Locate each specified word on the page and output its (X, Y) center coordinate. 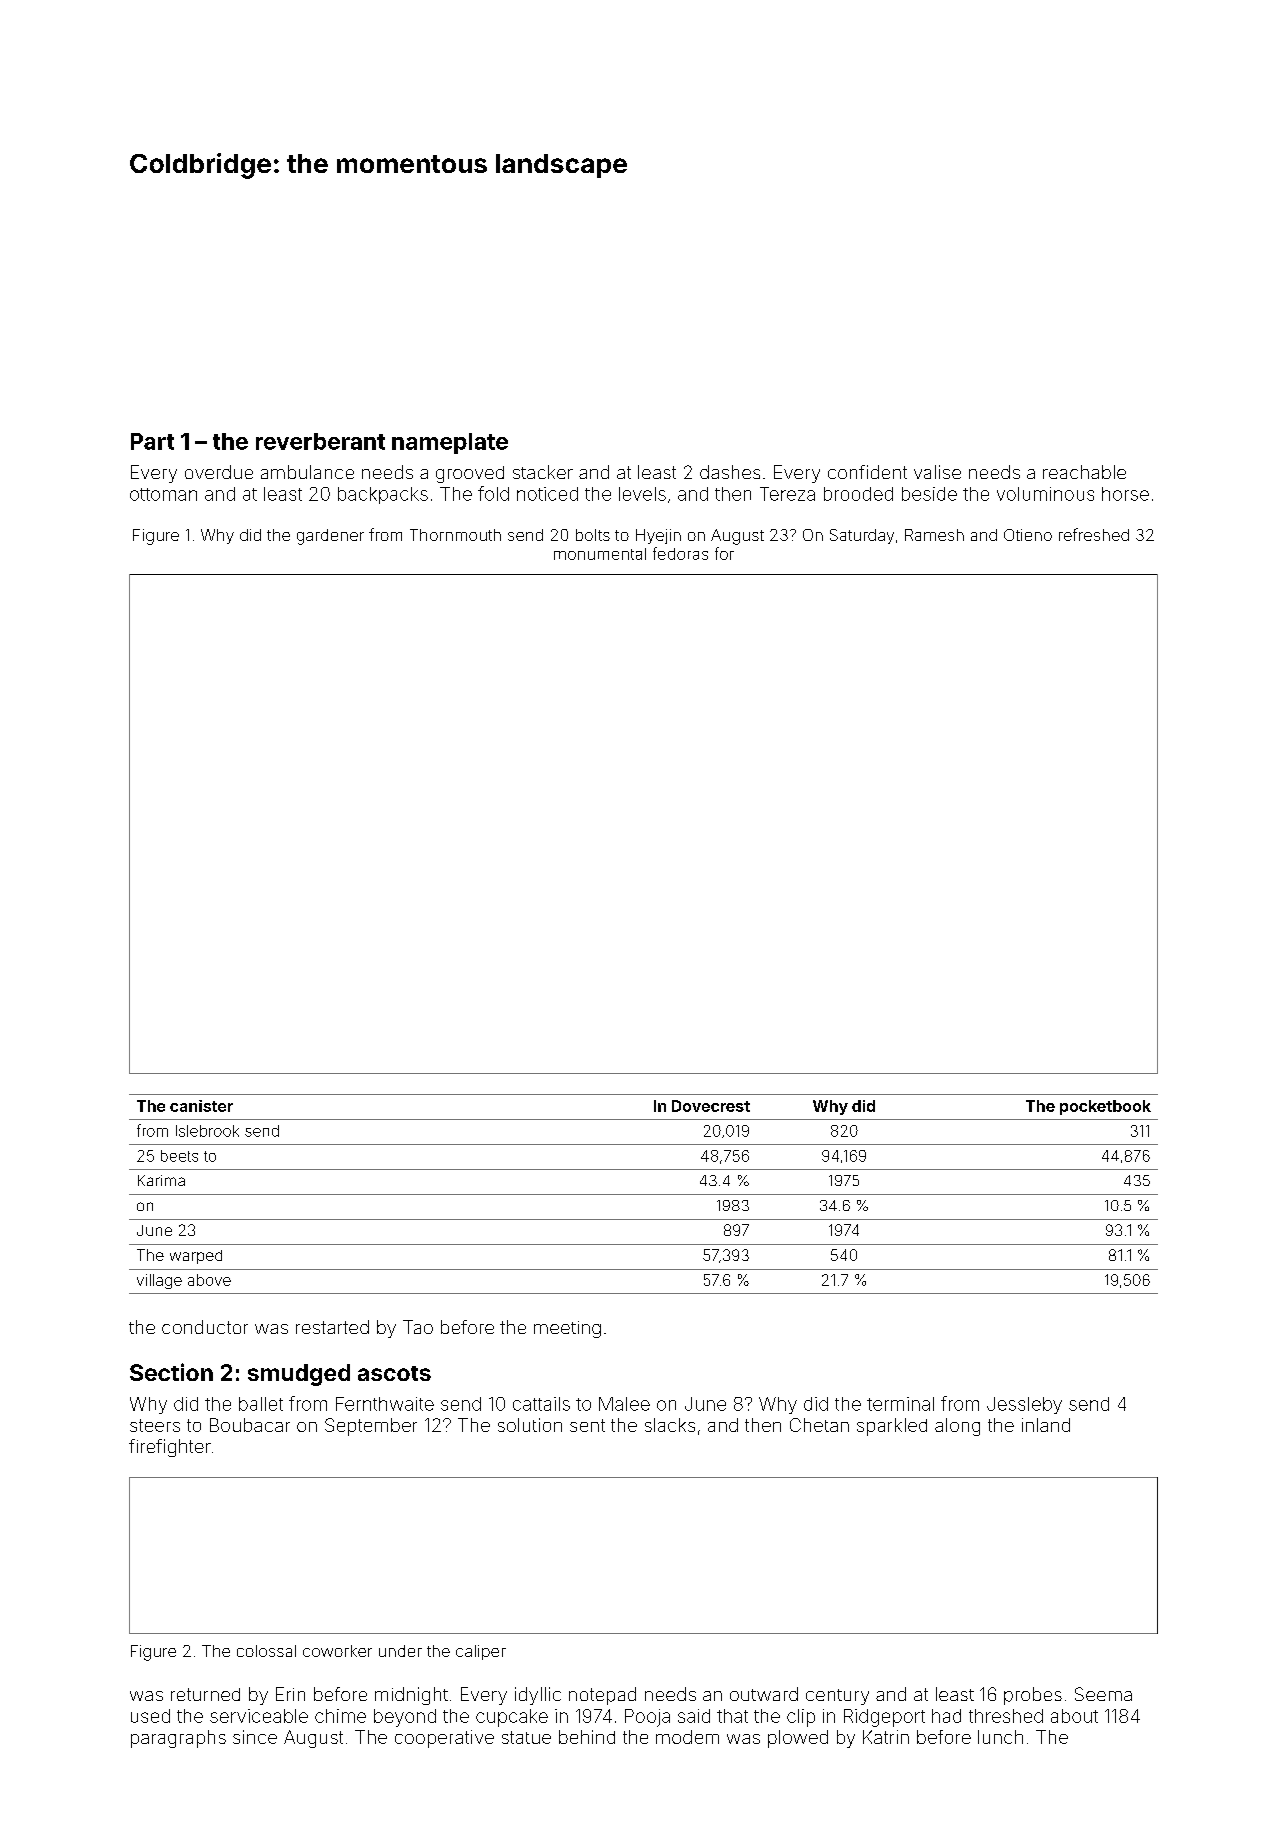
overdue (219, 472)
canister (201, 1106)
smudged (299, 1375)
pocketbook (1105, 1107)
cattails (541, 1404)
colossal (266, 1651)
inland (1046, 1425)
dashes (730, 472)
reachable (1084, 472)
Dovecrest (711, 1106)
